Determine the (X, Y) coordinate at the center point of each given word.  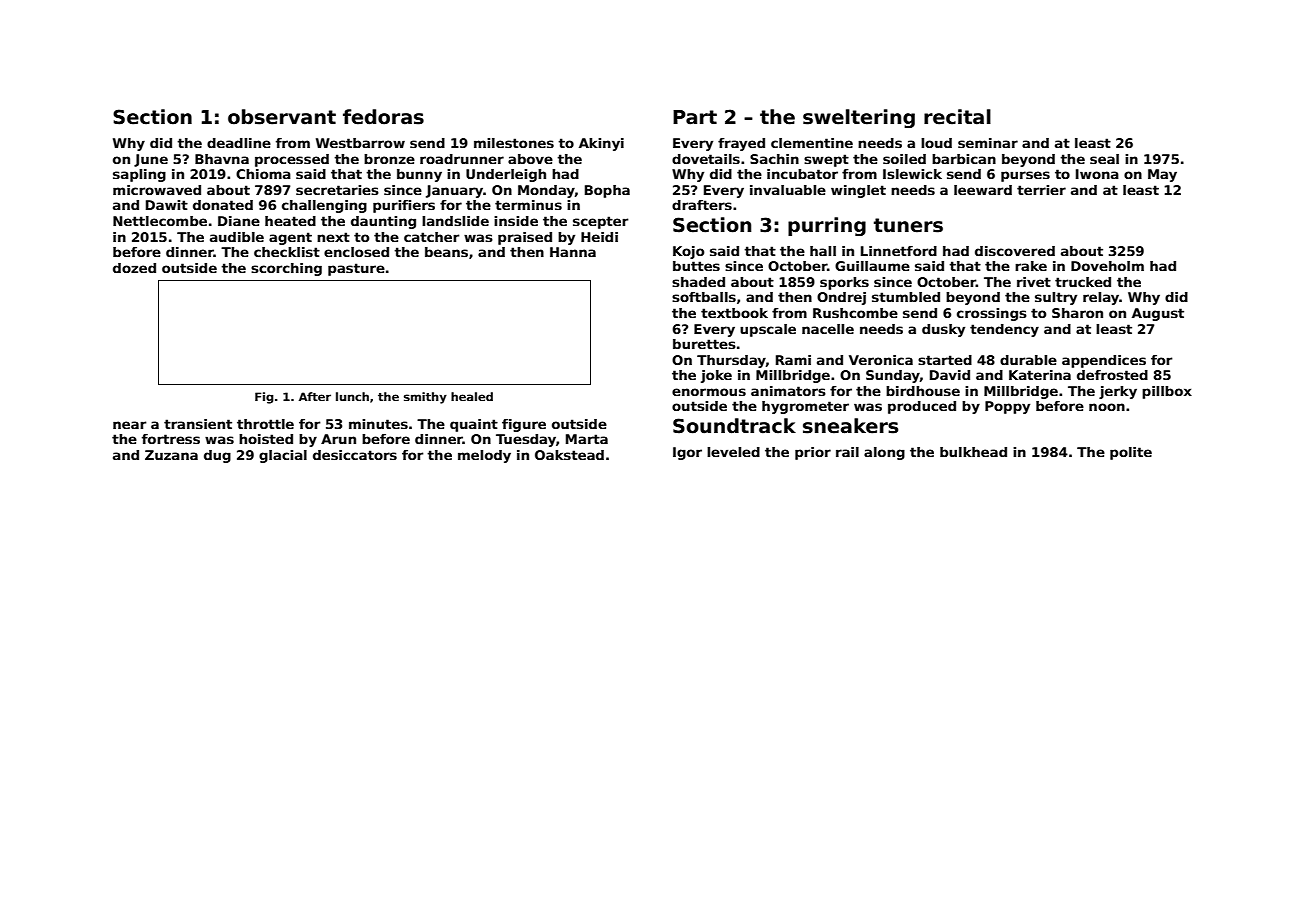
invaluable (788, 190)
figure (524, 425)
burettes (704, 344)
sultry (1056, 298)
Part (695, 117)
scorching (286, 269)
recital (957, 117)
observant (282, 117)
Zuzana (171, 455)
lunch (352, 396)
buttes (696, 266)
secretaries (337, 190)
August (1158, 314)
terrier (1041, 190)
